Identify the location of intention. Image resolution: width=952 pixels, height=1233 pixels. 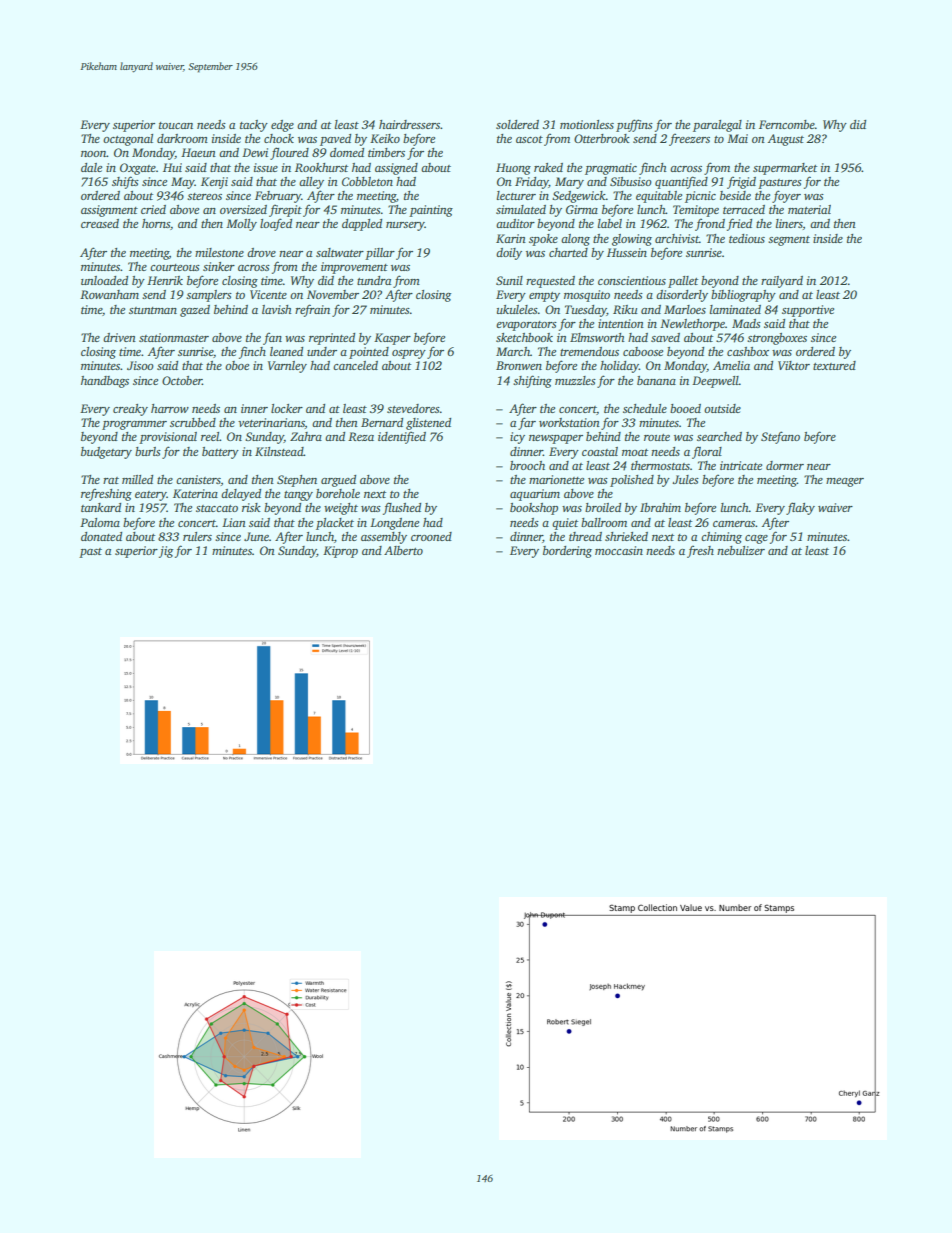
(621, 323).
